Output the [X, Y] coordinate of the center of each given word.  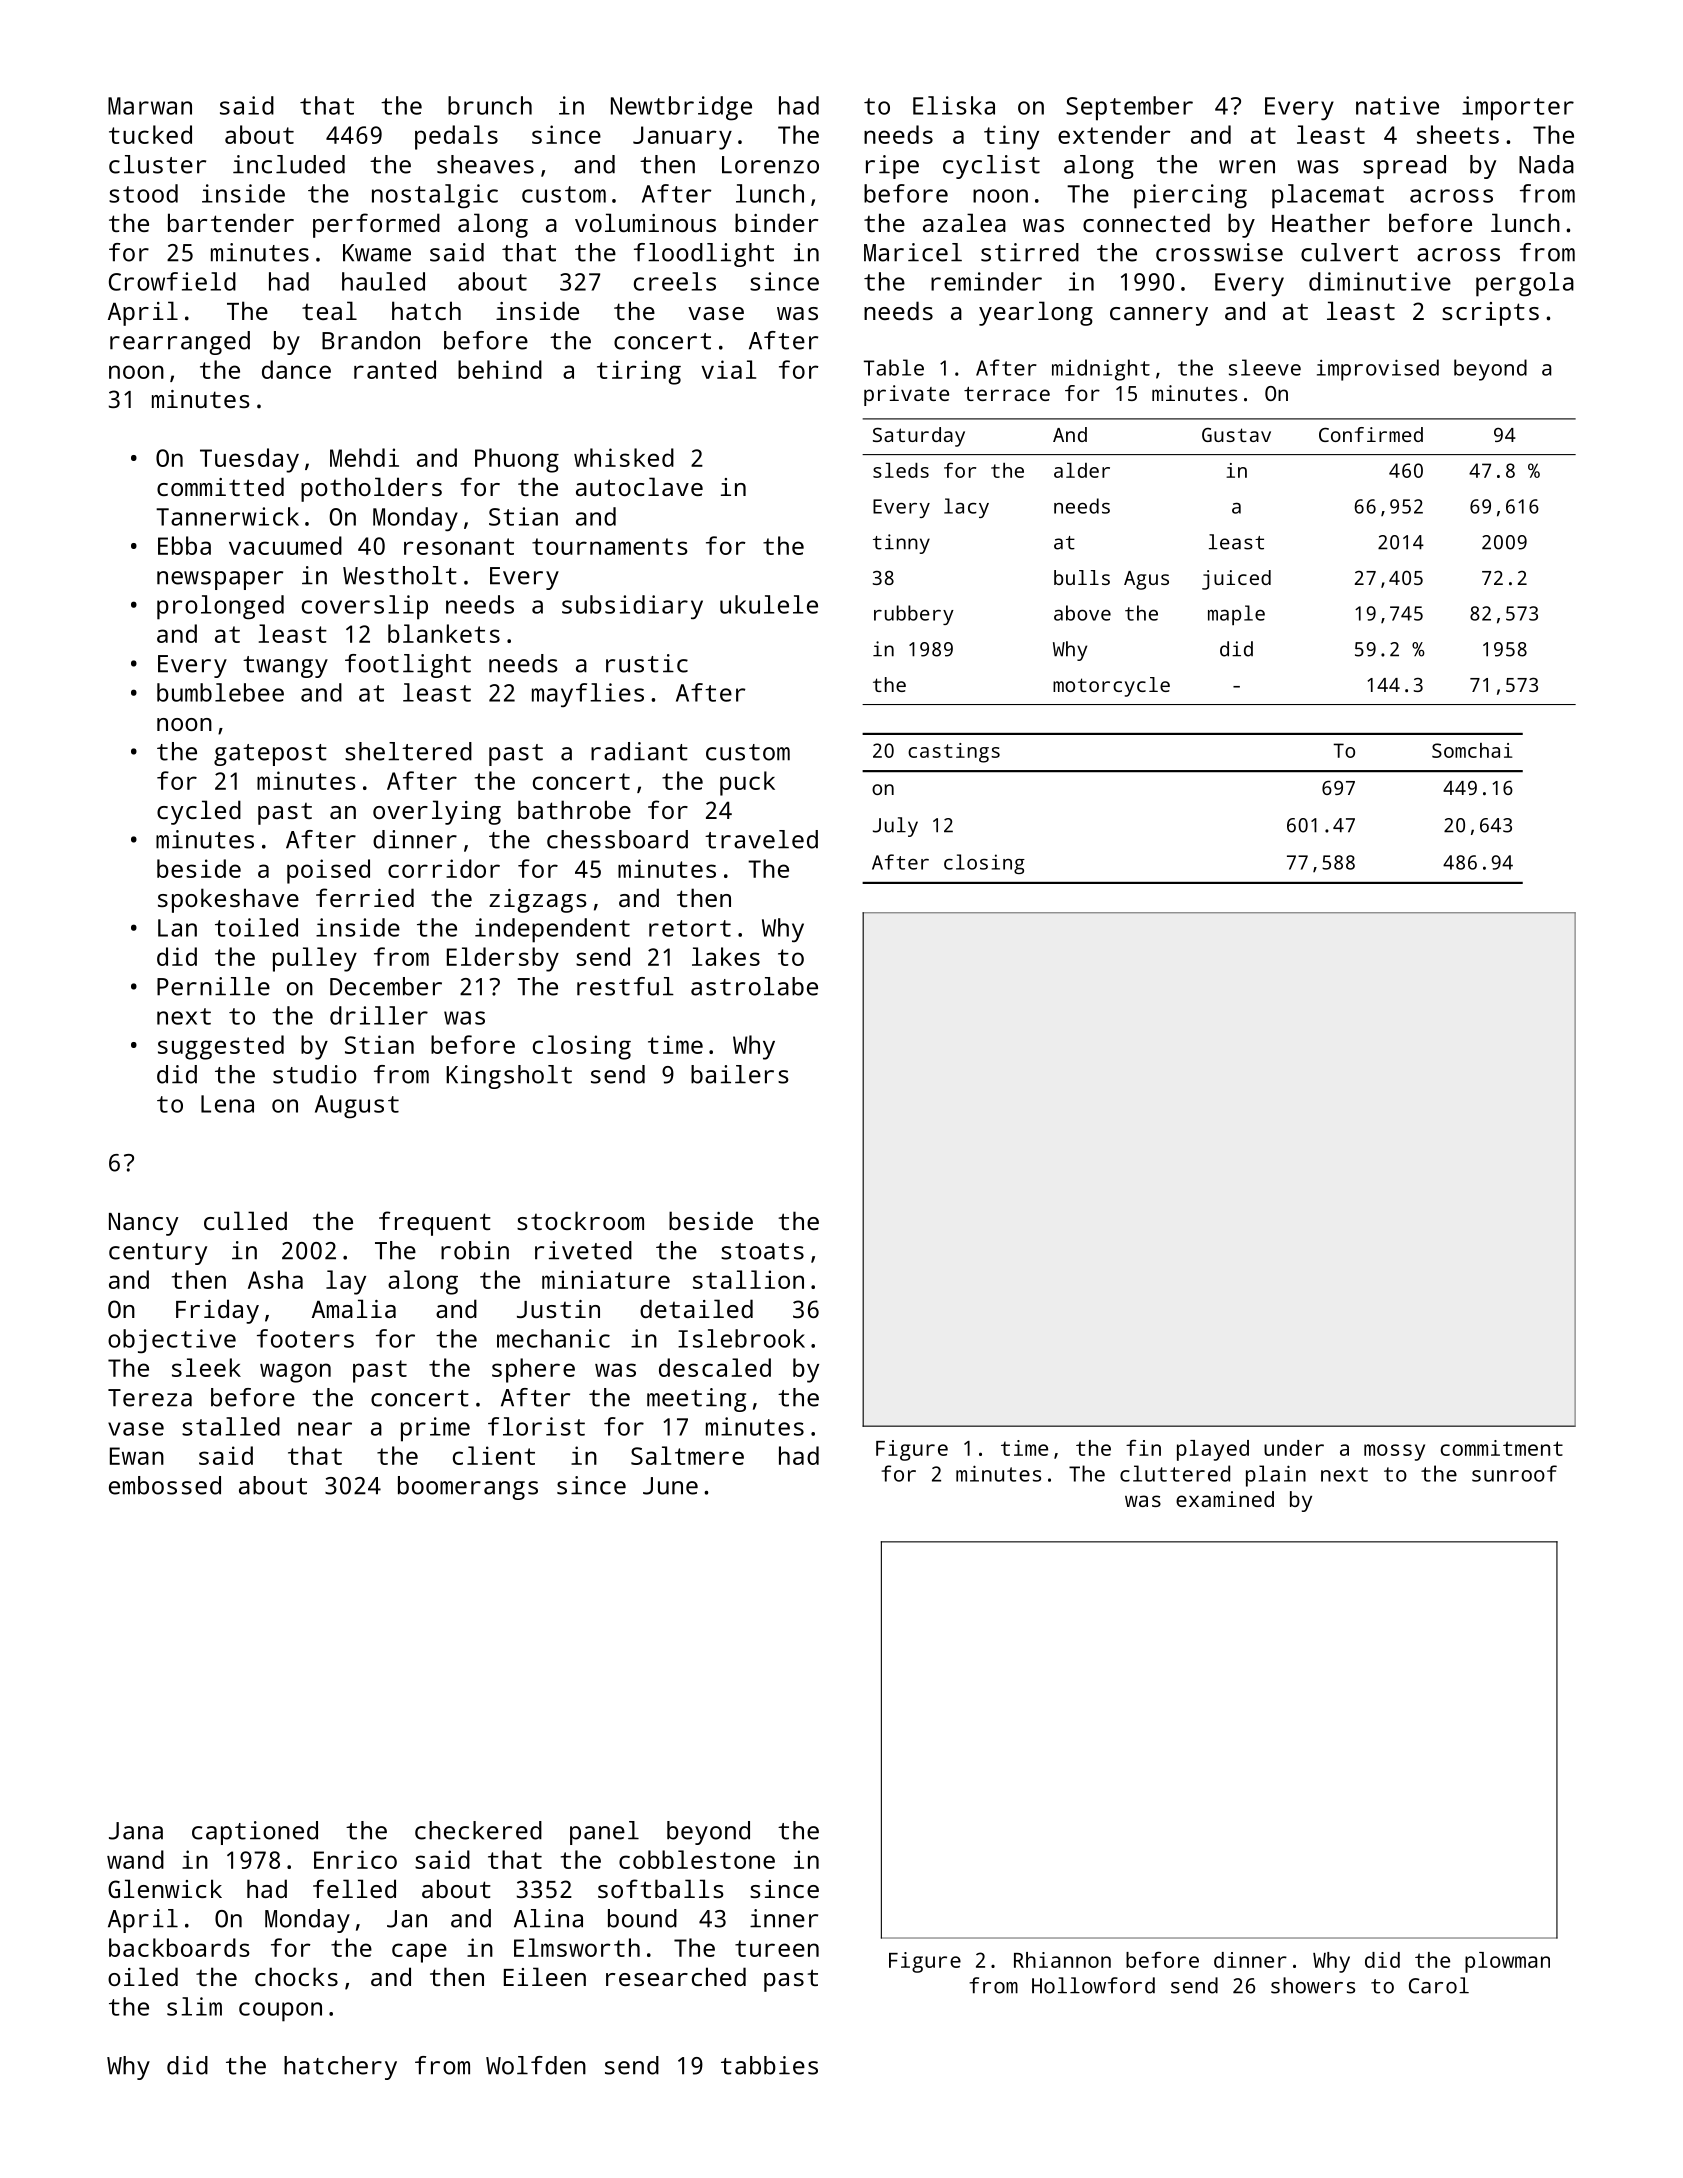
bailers [740, 1074]
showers [1313, 1985]
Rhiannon [1062, 1960]
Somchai [1472, 750]
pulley [315, 959]
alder [1082, 470]
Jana [136, 1831]
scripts [1490, 314]
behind [500, 369]
